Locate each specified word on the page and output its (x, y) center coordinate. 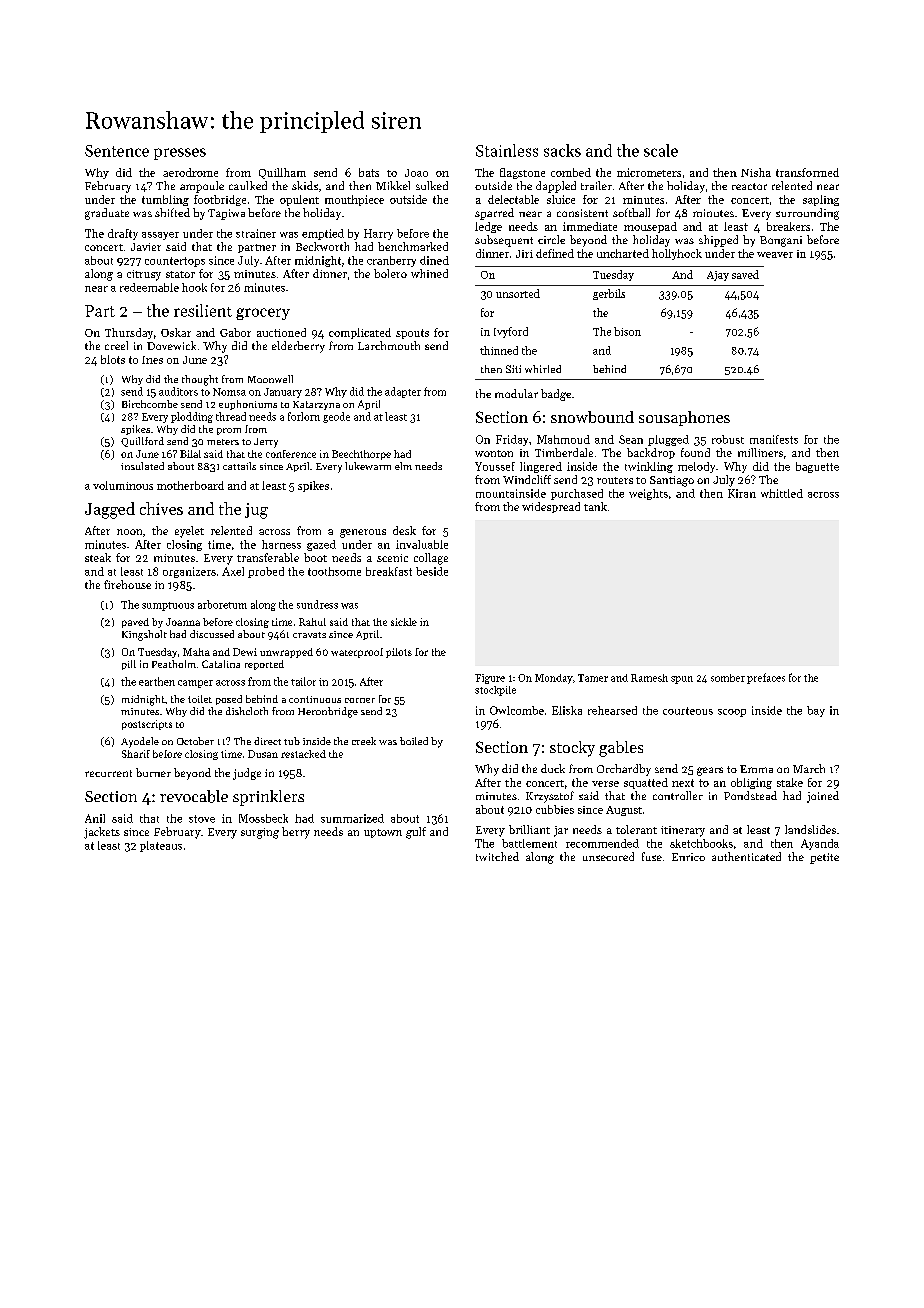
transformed (807, 172)
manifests (774, 439)
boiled (414, 741)
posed (229, 700)
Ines (152, 360)
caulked (248, 185)
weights (648, 494)
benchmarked (413, 246)
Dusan (263, 754)
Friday (512, 440)
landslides (810, 829)
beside (432, 571)
